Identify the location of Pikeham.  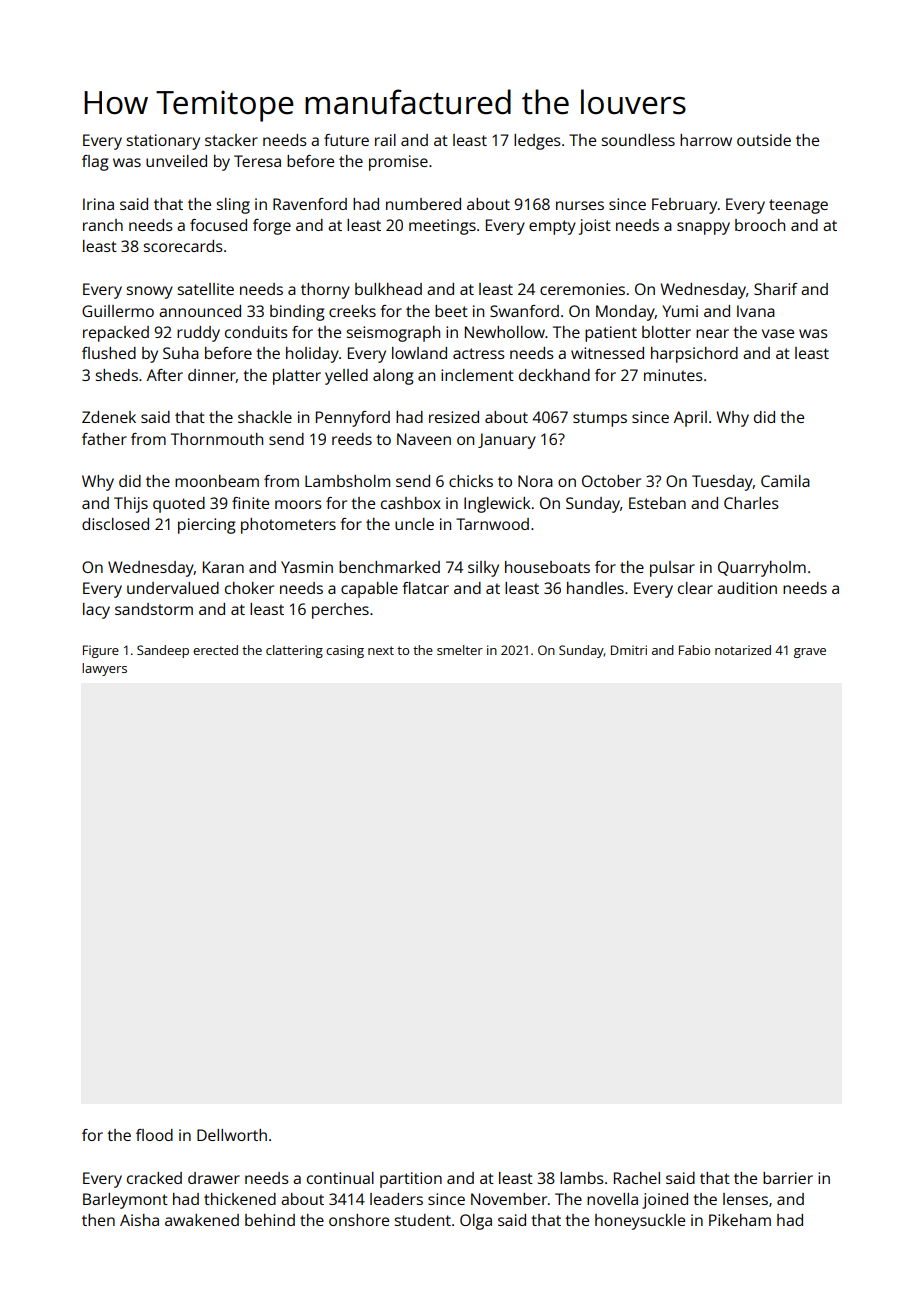
(740, 1220).
